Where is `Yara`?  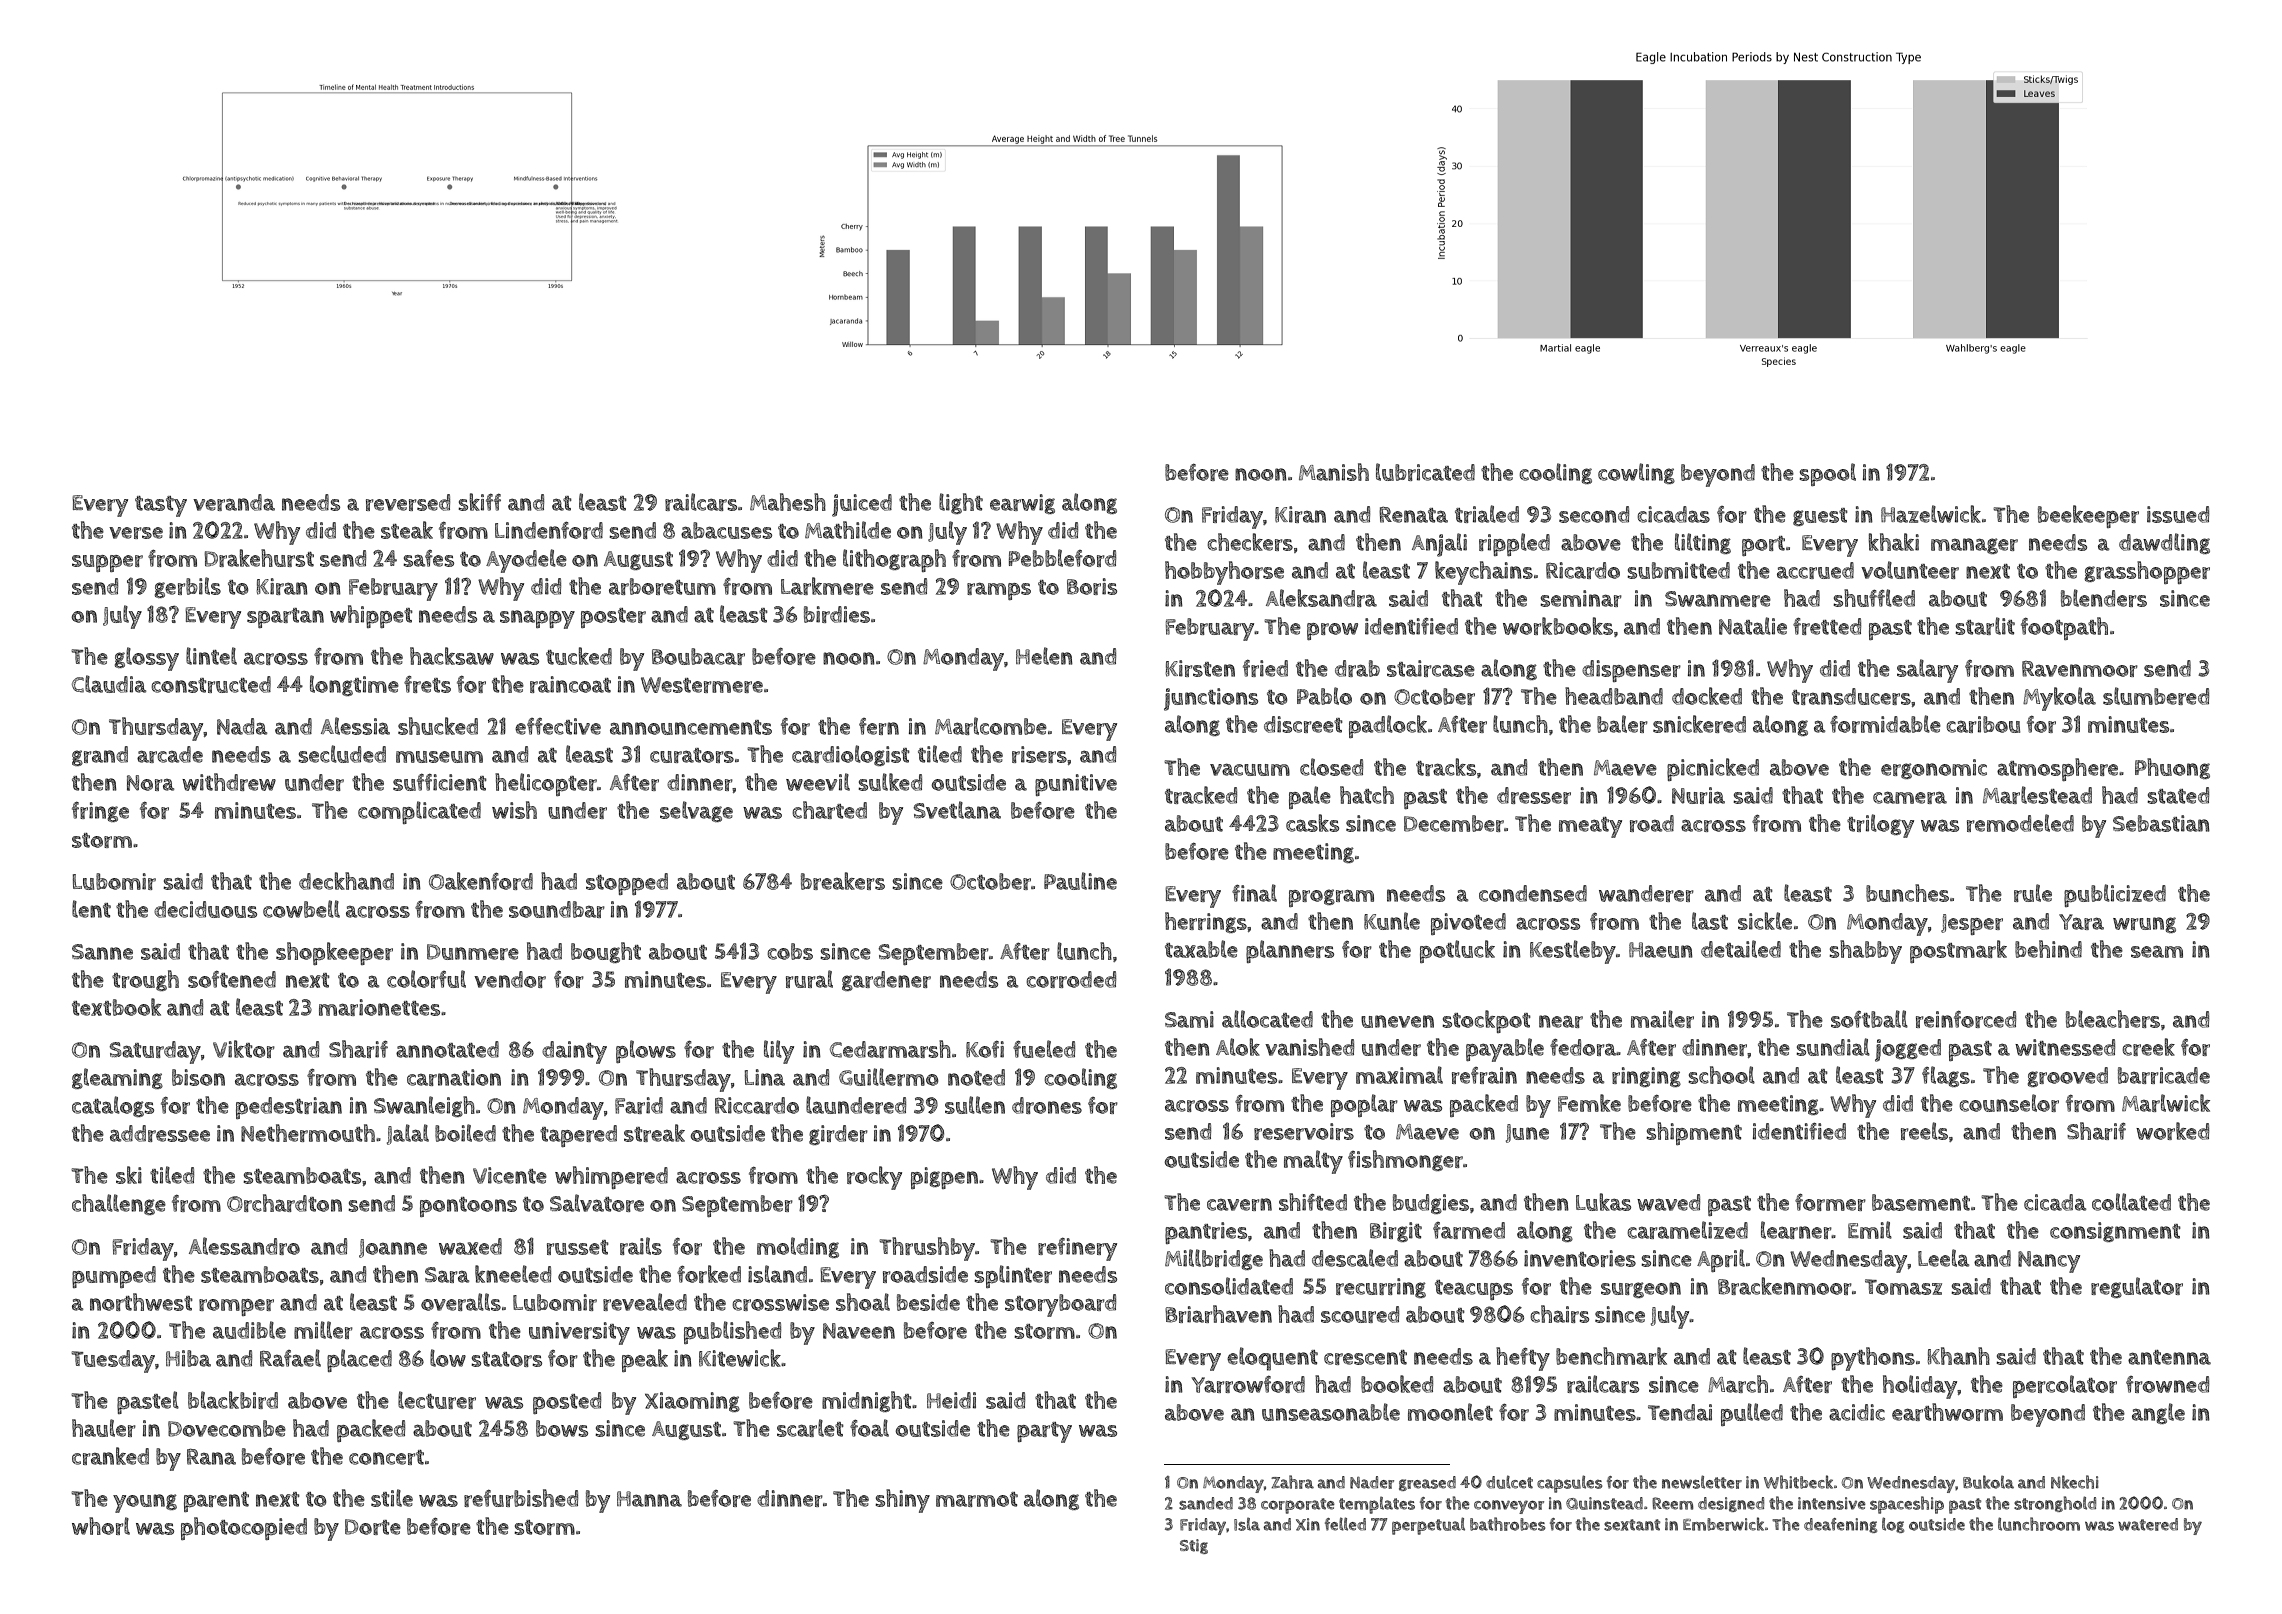 Yara is located at coordinates (2081, 922).
